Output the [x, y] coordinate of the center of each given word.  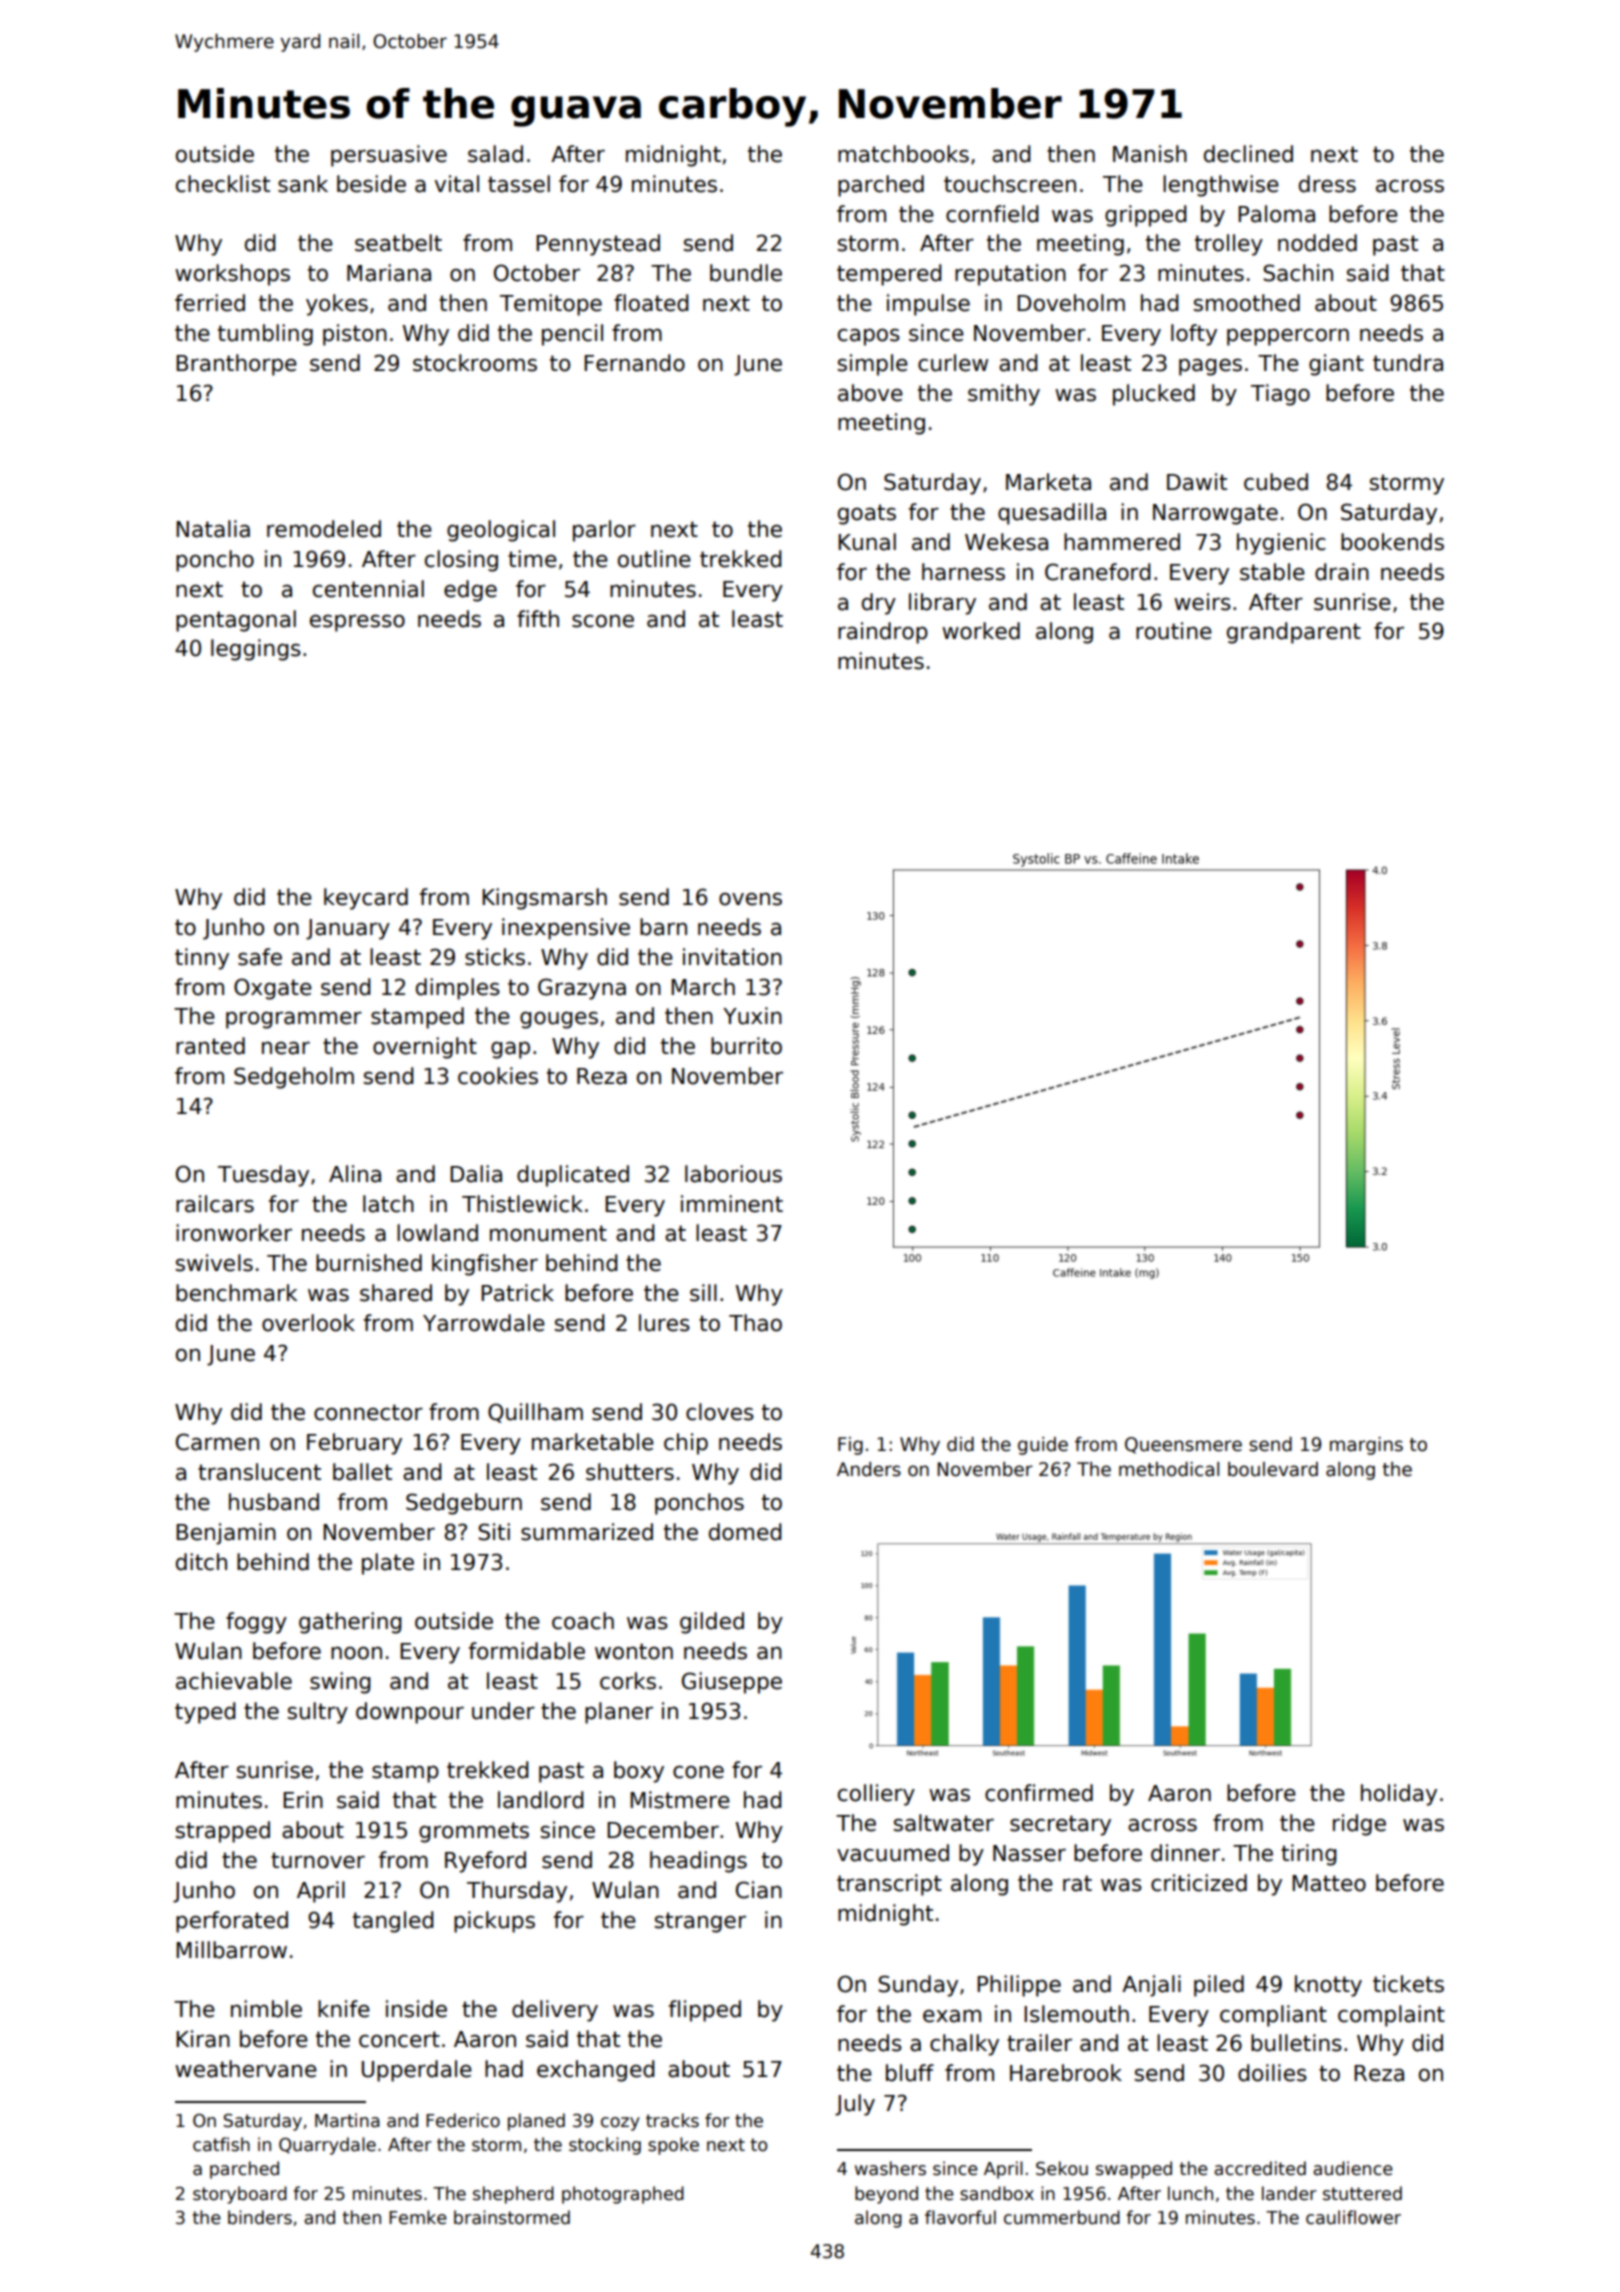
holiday [1399, 1795]
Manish [1150, 154]
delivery [555, 2011]
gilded [712, 1623]
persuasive [389, 156]
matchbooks [903, 154]
